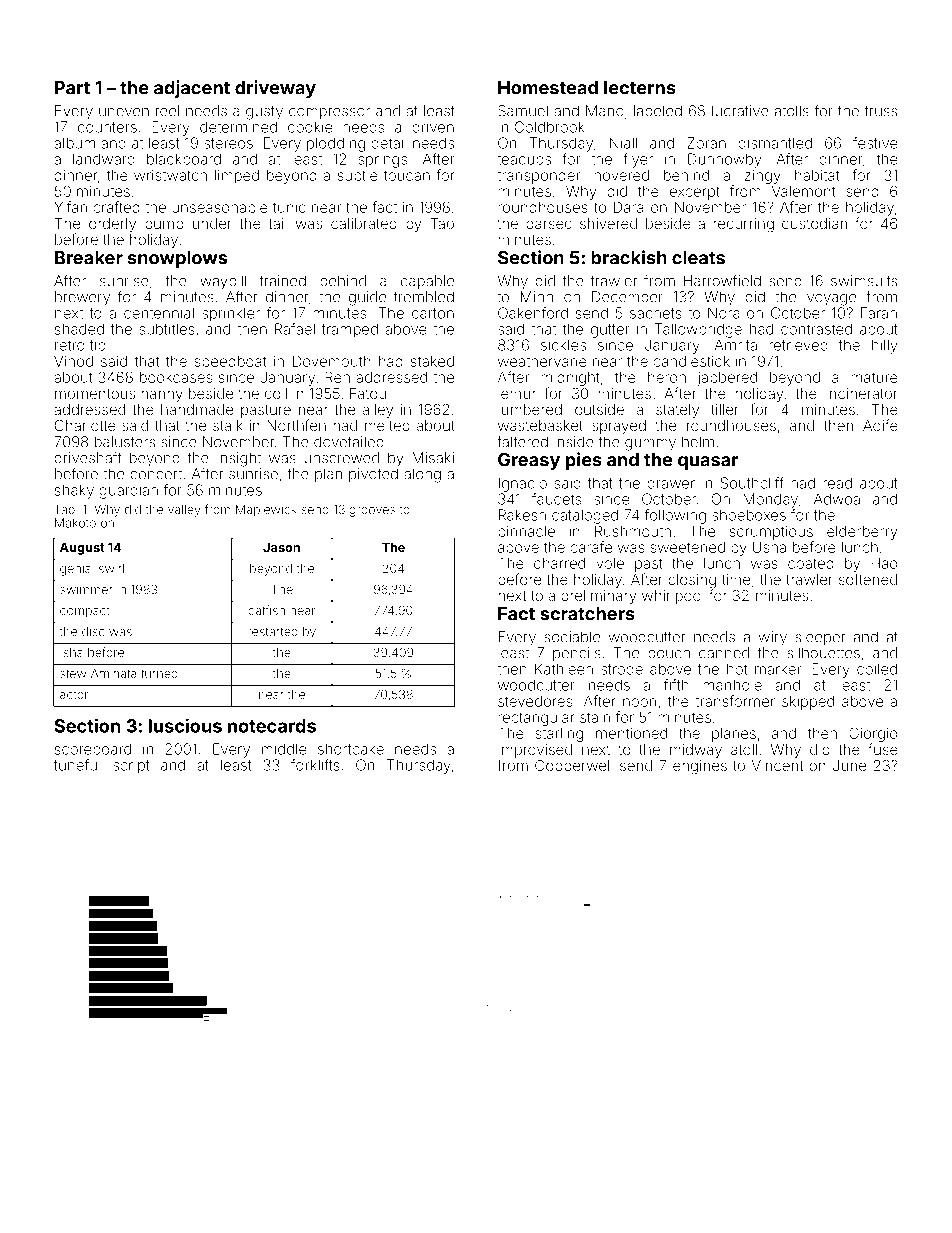  What do you see at coordinates (881, 111) in the image?
I see `truss` at bounding box center [881, 111].
